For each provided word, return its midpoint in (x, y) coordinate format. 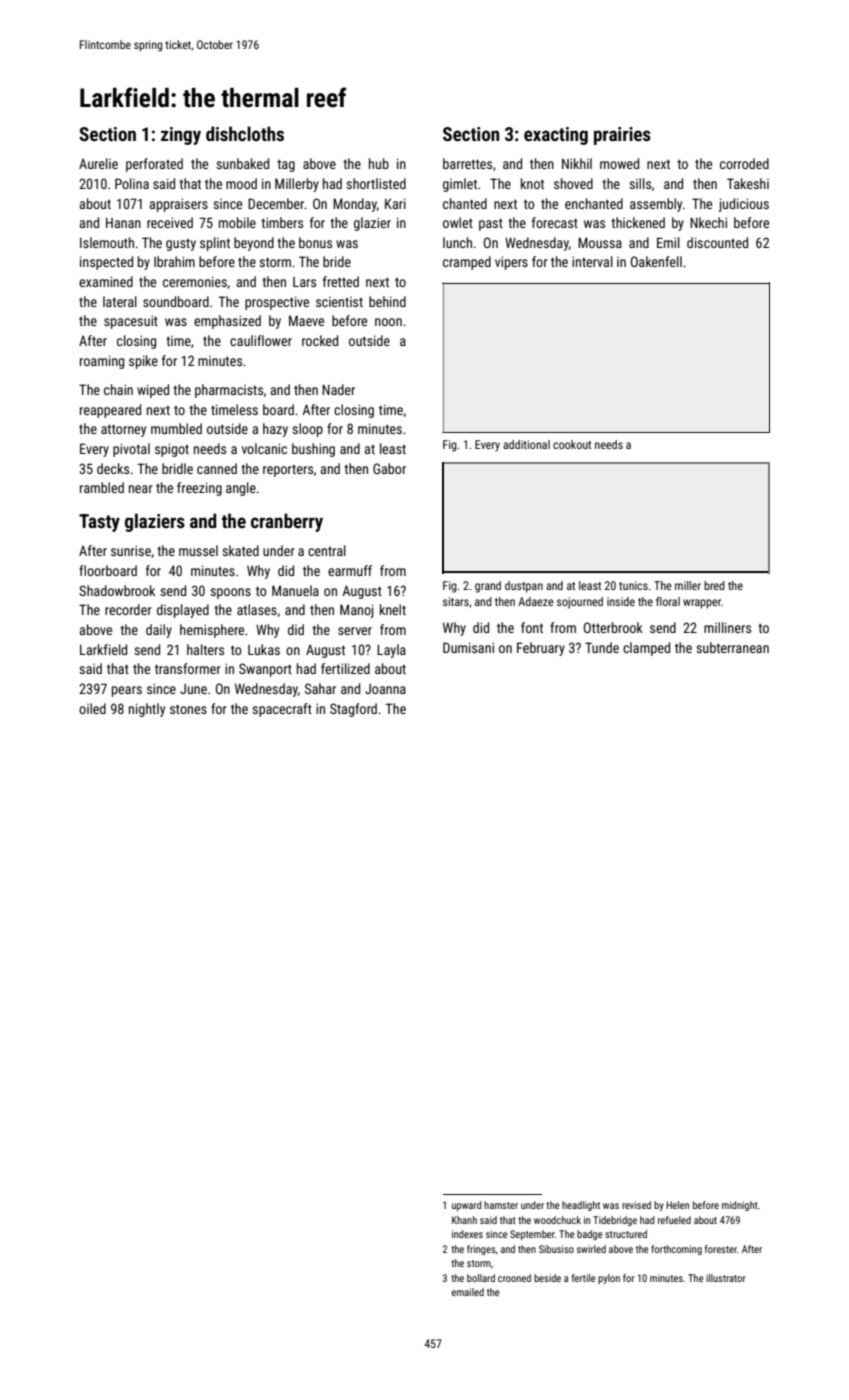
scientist (339, 302)
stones (188, 709)
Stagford (353, 710)
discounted (717, 242)
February (541, 649)
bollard (481, 1278)
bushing (313, 450)
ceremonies (195, 281)
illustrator (726, 1278)
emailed (468, 1292)
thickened (638, 222)
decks (113, 468)
